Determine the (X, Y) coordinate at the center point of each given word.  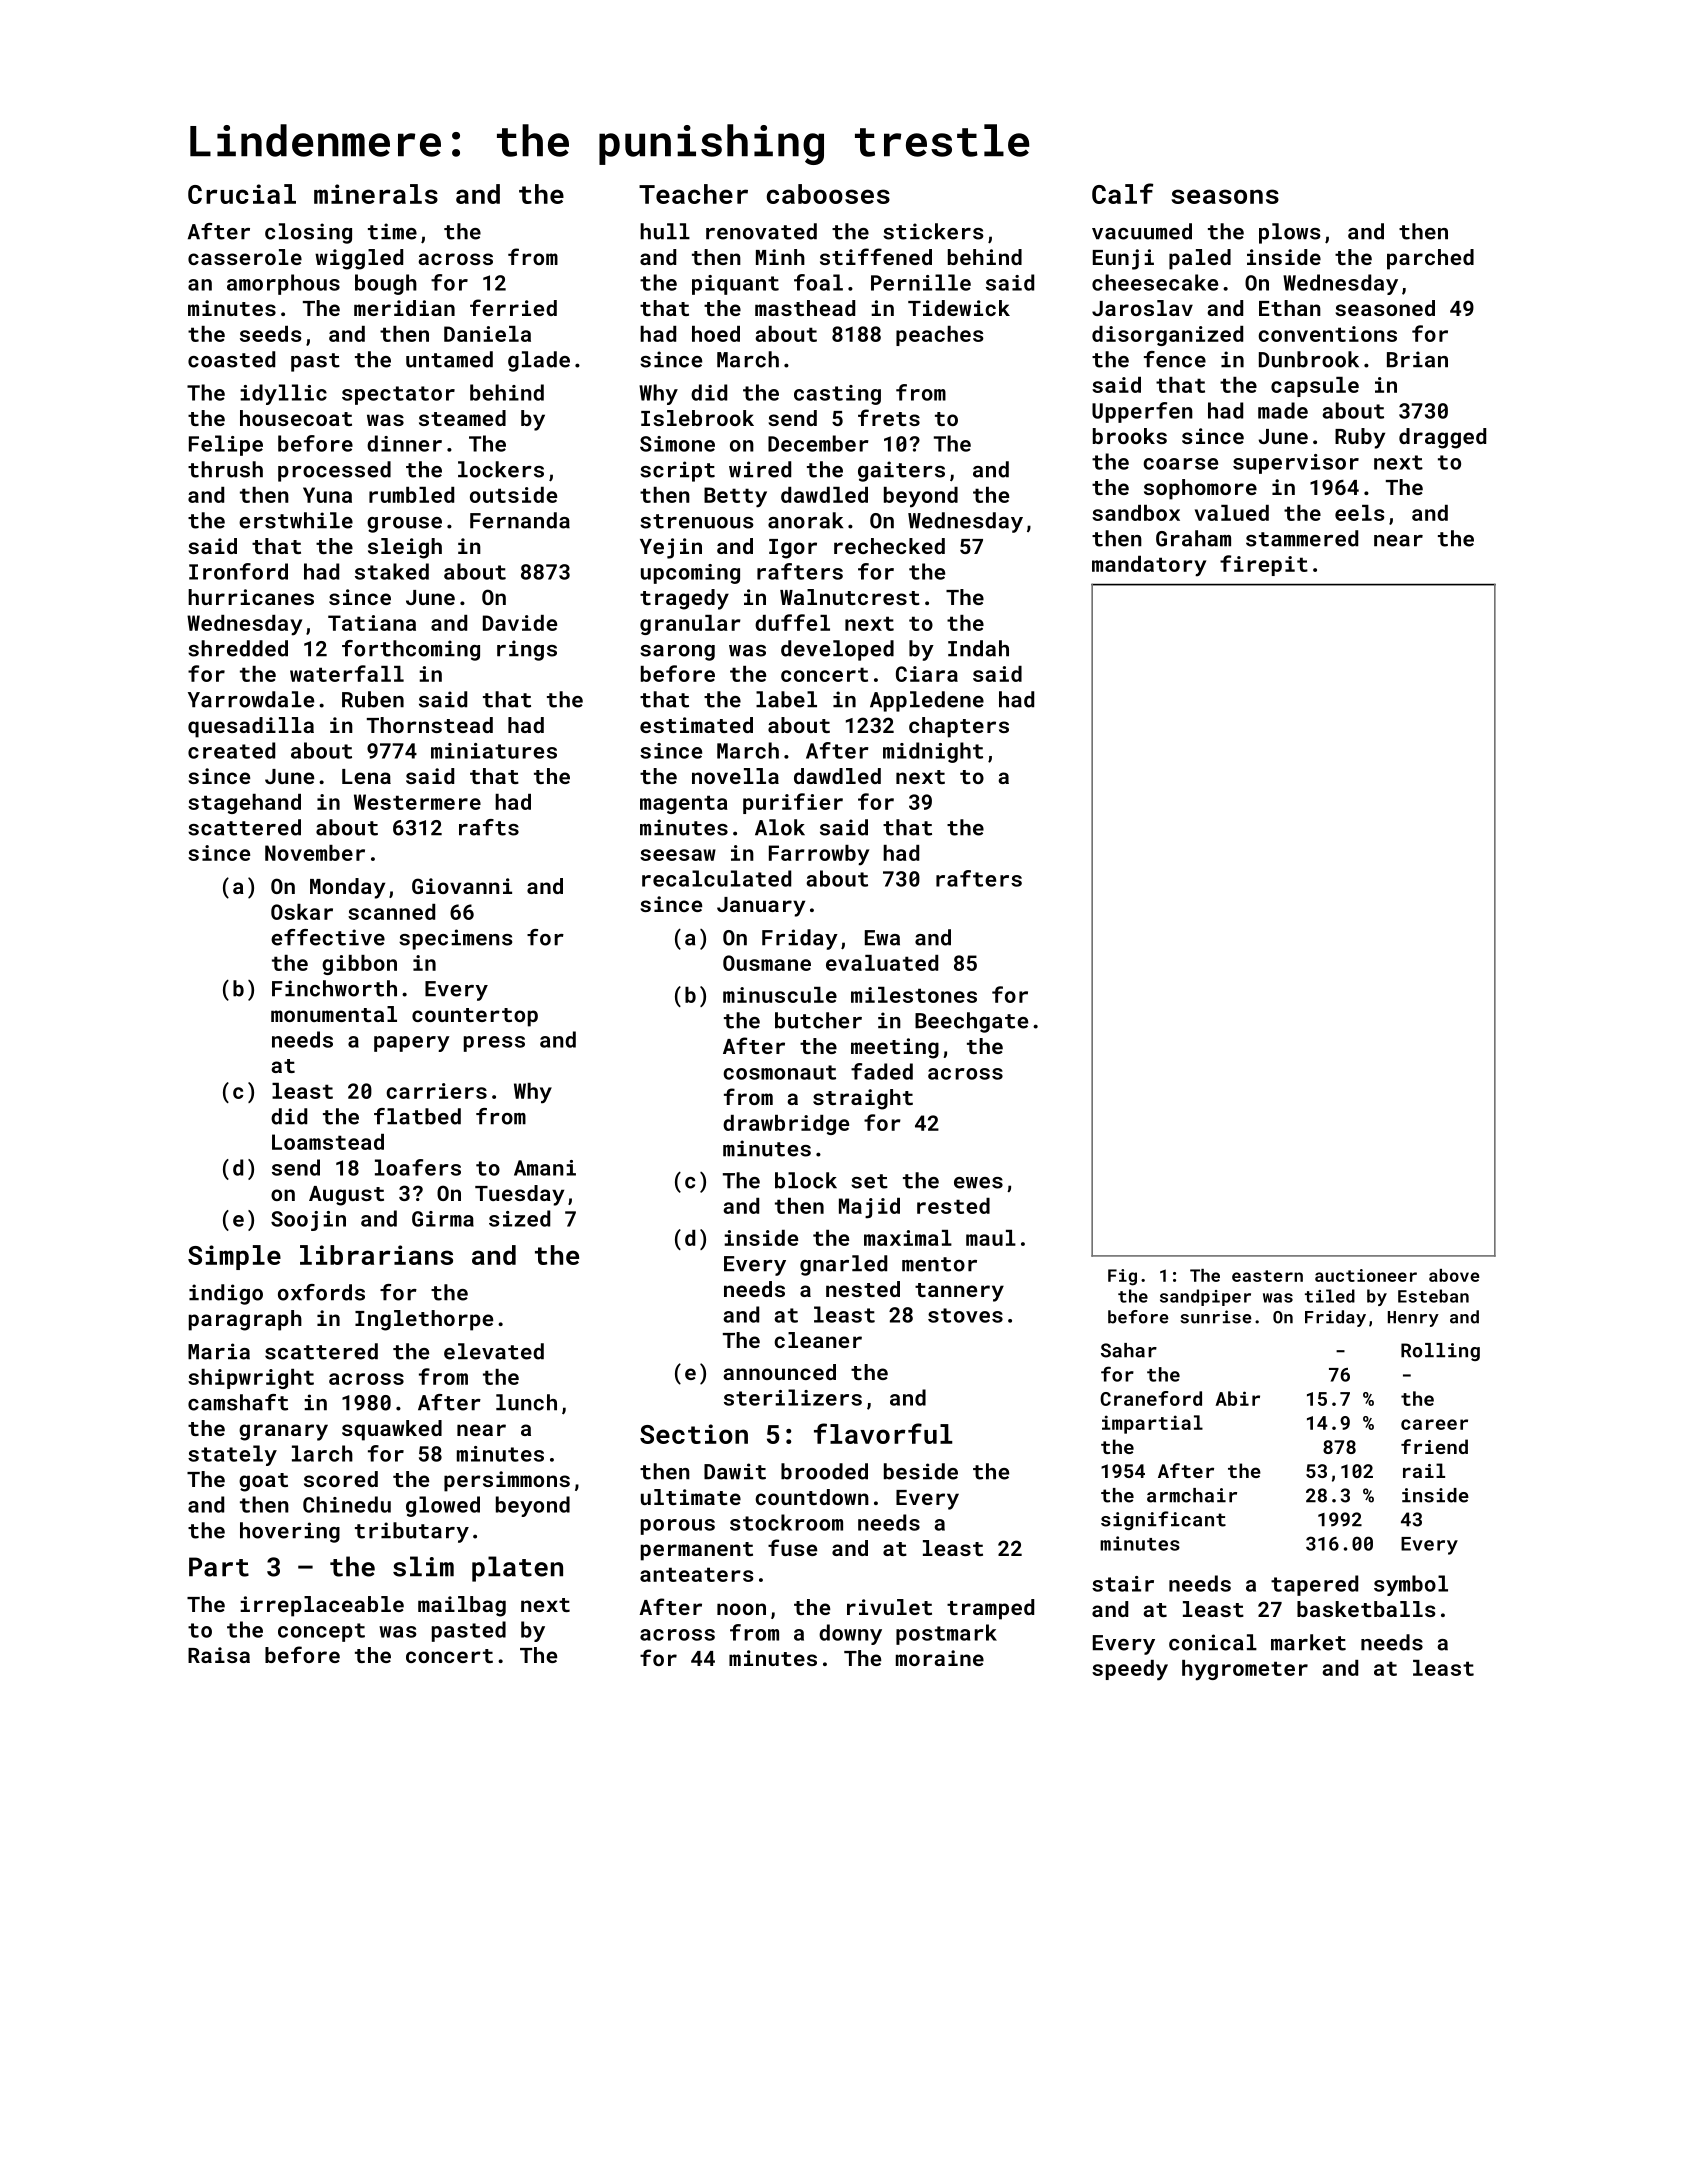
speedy (1130, 1670)
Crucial (242, 194)
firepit (1264, 565)
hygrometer (1245, 1670)
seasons (1225, 196)
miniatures (494, 751)
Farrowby (819, 855)
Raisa (219, 1655)
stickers (933, 231)
